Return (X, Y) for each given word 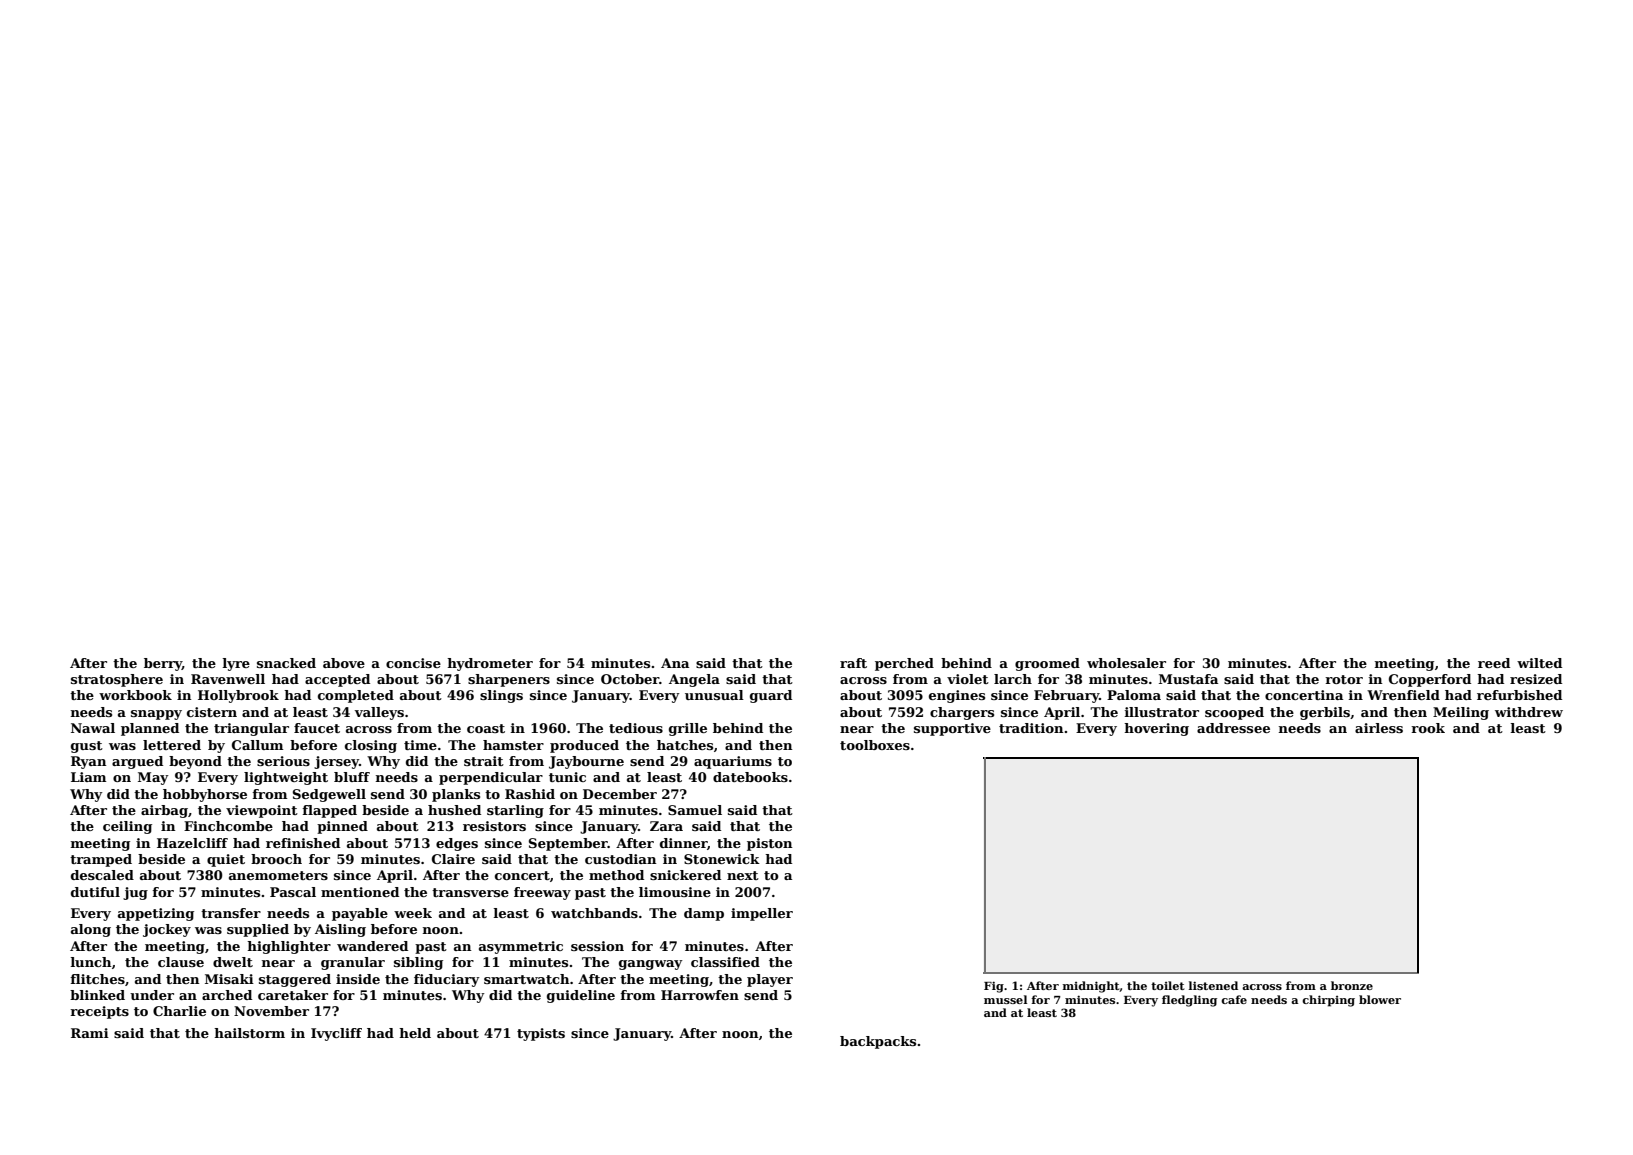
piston (769, 844)
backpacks (878, 1042)
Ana (675, 663)
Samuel (695, 810)
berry (163, 664)
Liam (88, 777)
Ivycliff (336, 1034)
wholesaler (1126, 663)
